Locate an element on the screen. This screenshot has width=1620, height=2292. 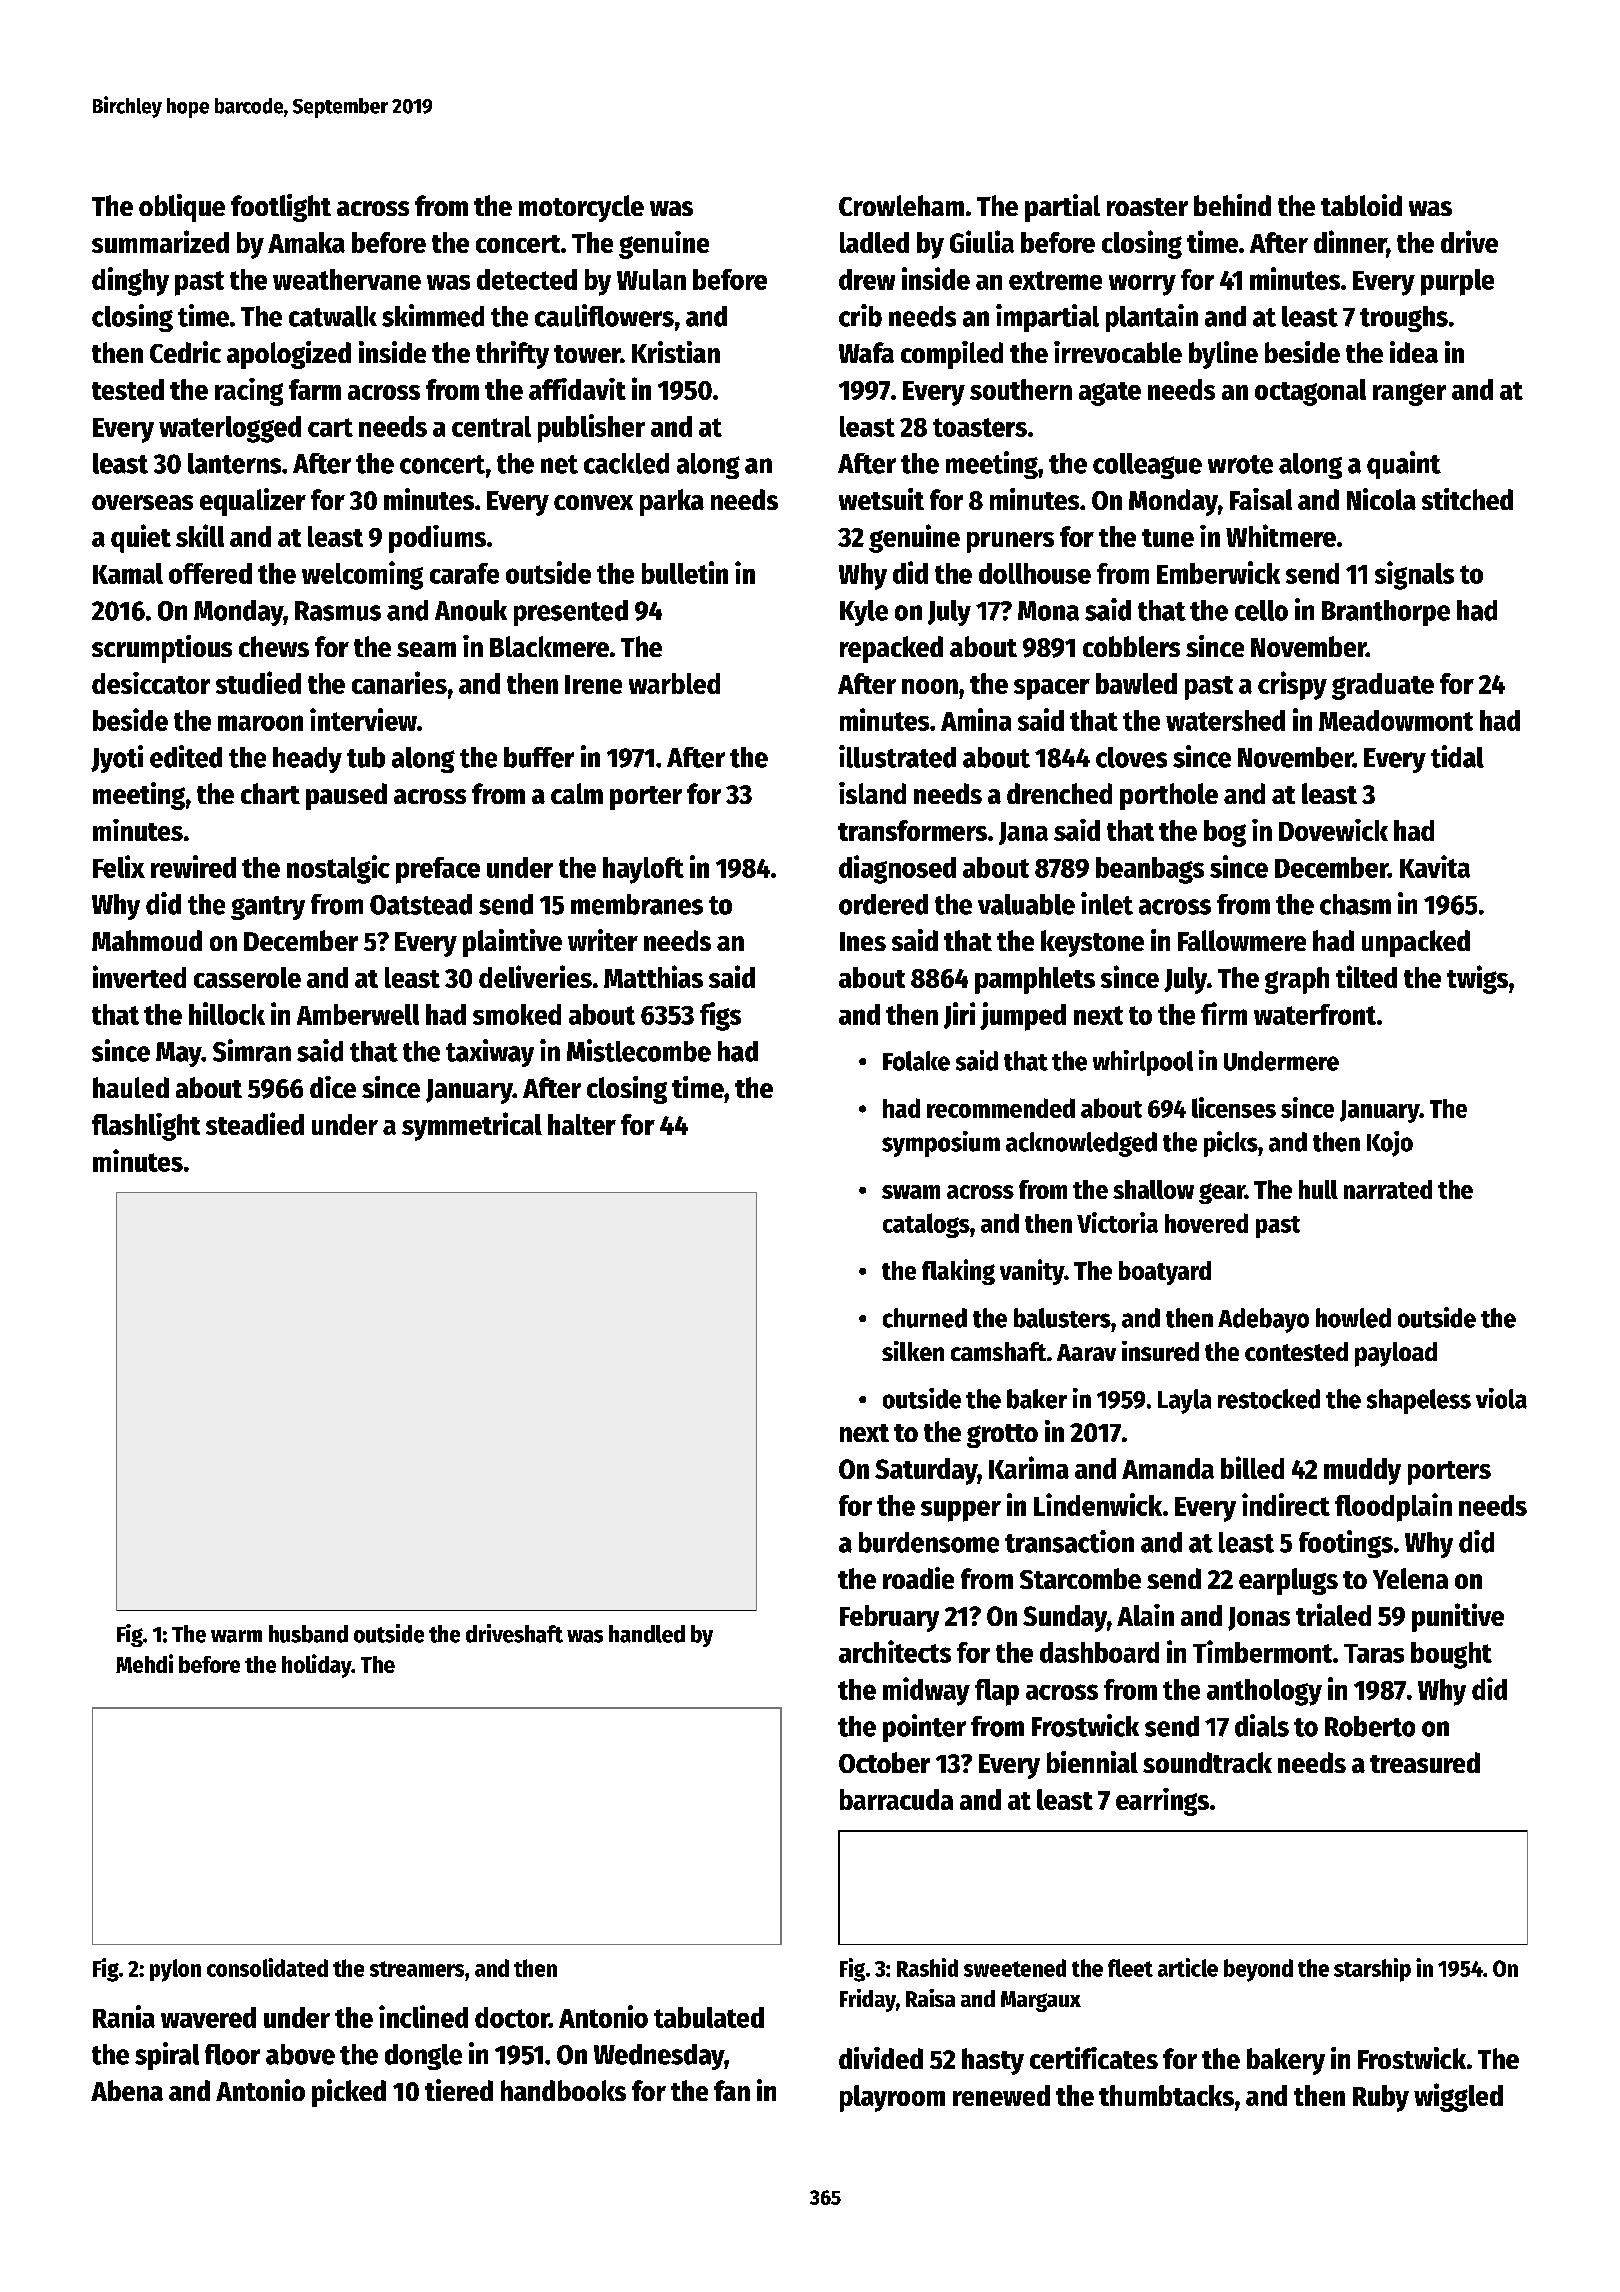
burdensome is located at coordinates (929, 1542).
